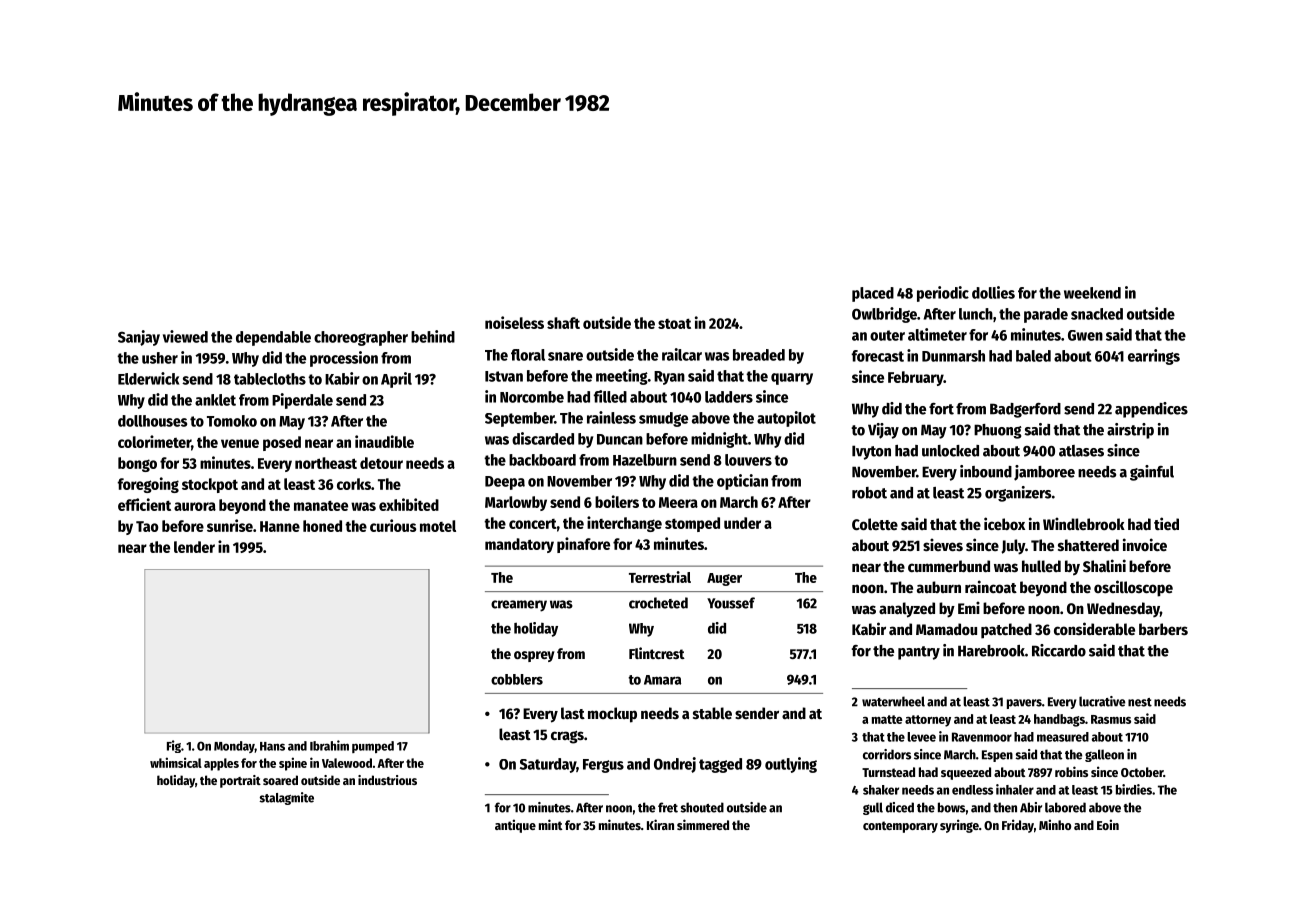  Describe the element at coordinates (678, 502) in the page. I see `Meera` at that location.
